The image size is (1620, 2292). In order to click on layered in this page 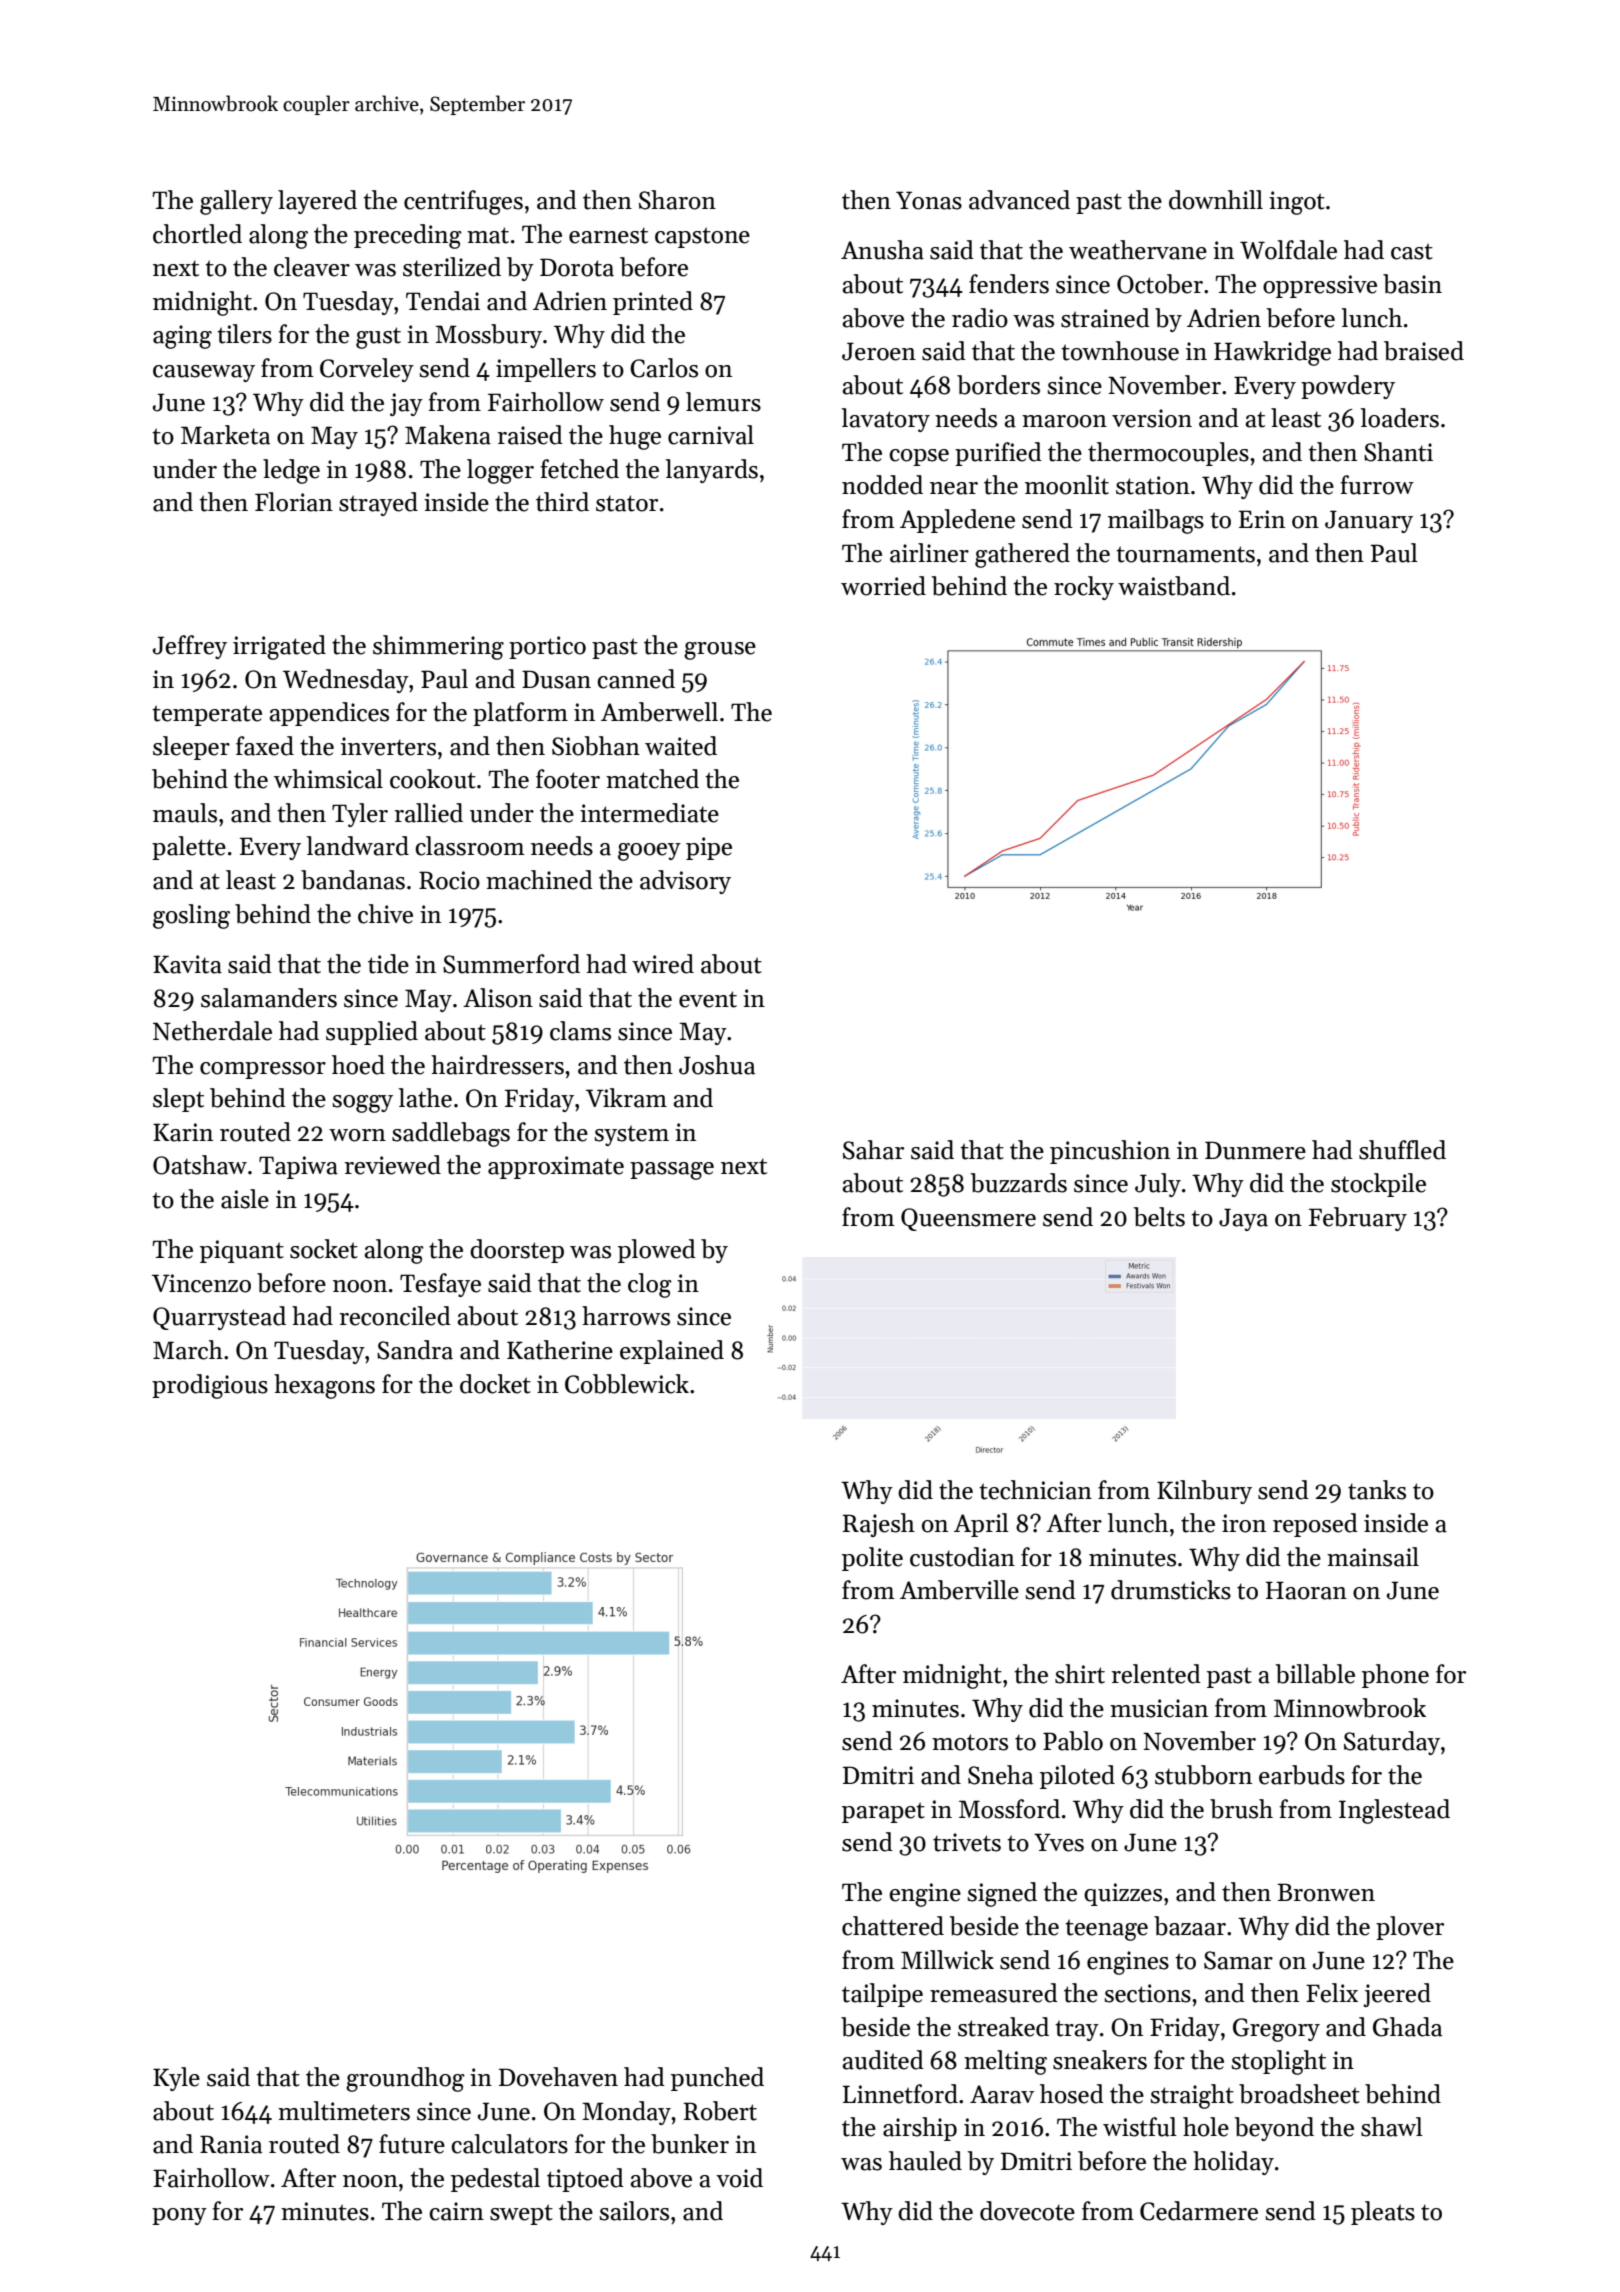, I will do `click(317, 202)`.
